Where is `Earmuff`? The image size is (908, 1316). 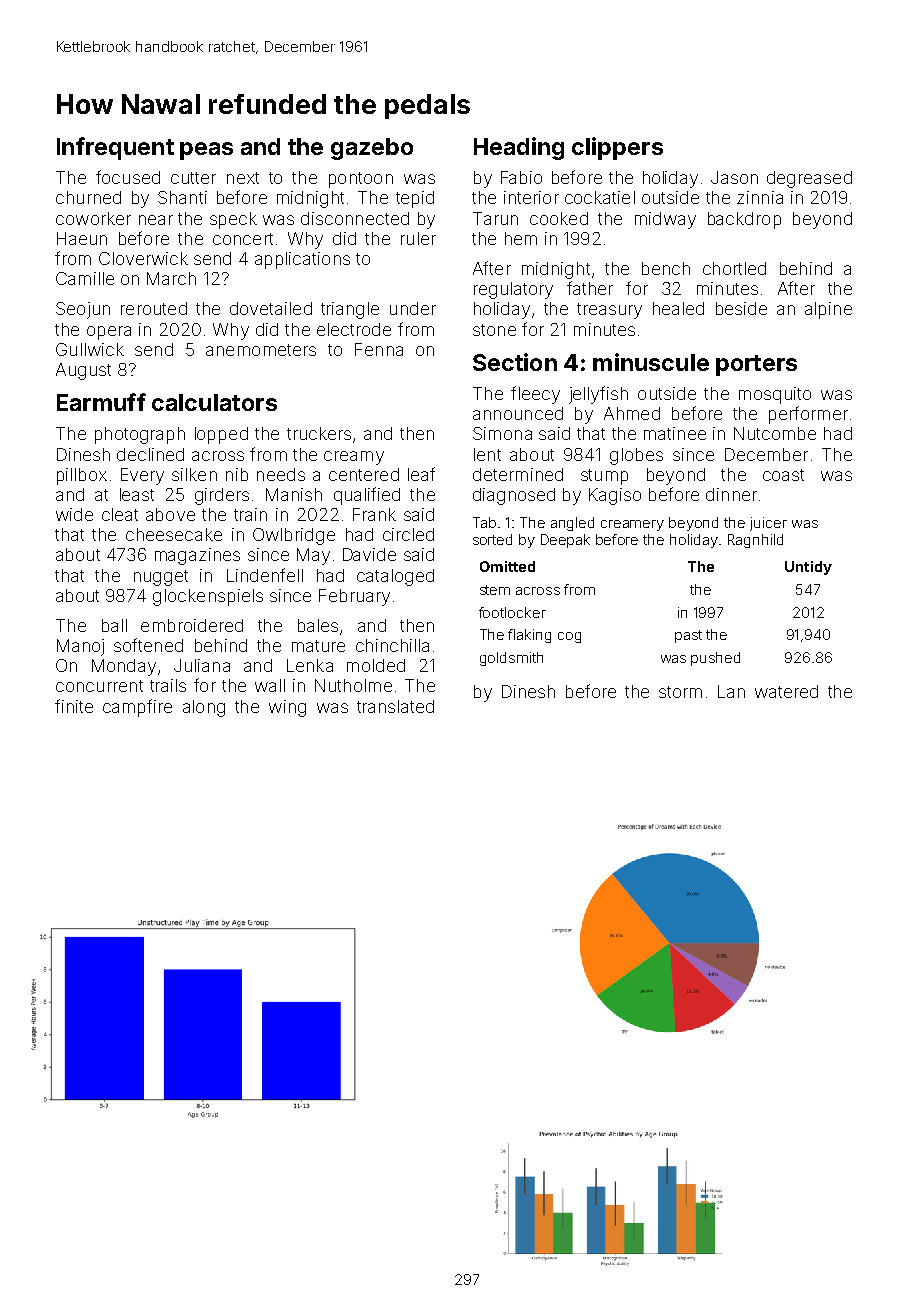
Earmuff is located at coordinates (101, 402).
